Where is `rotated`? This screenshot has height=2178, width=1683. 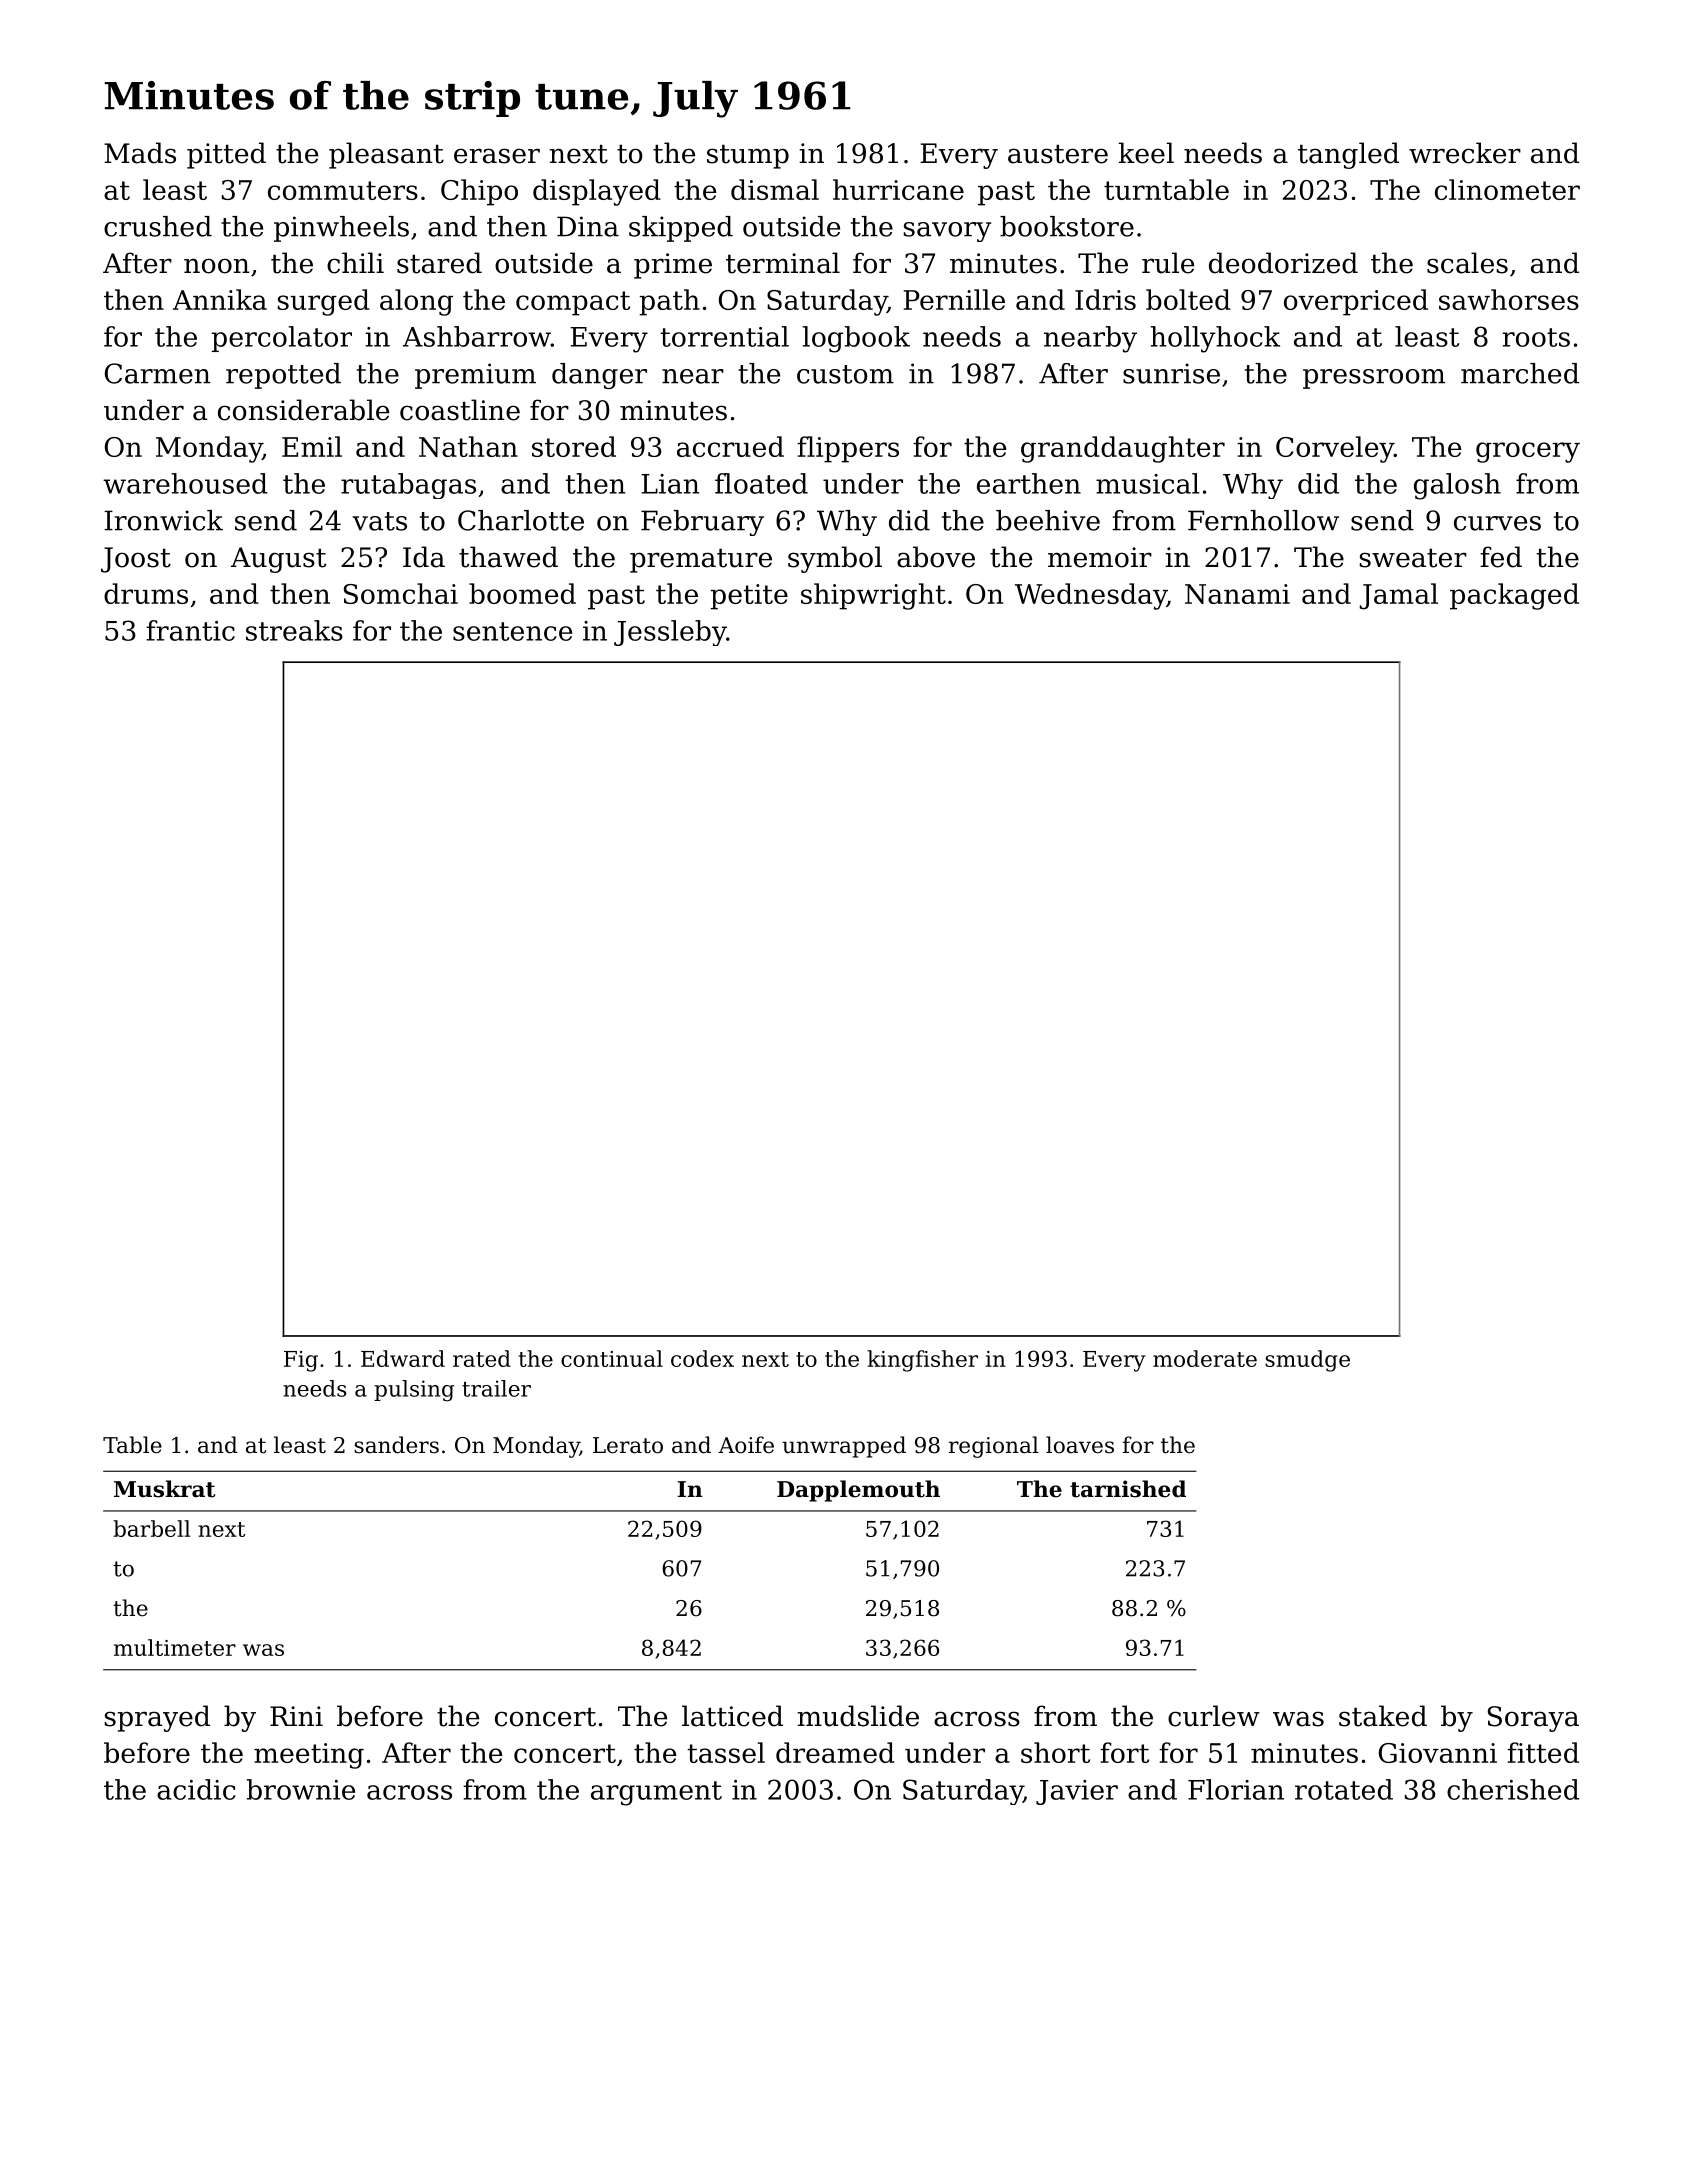
rotated is located at coordinates (1344, 1789).
